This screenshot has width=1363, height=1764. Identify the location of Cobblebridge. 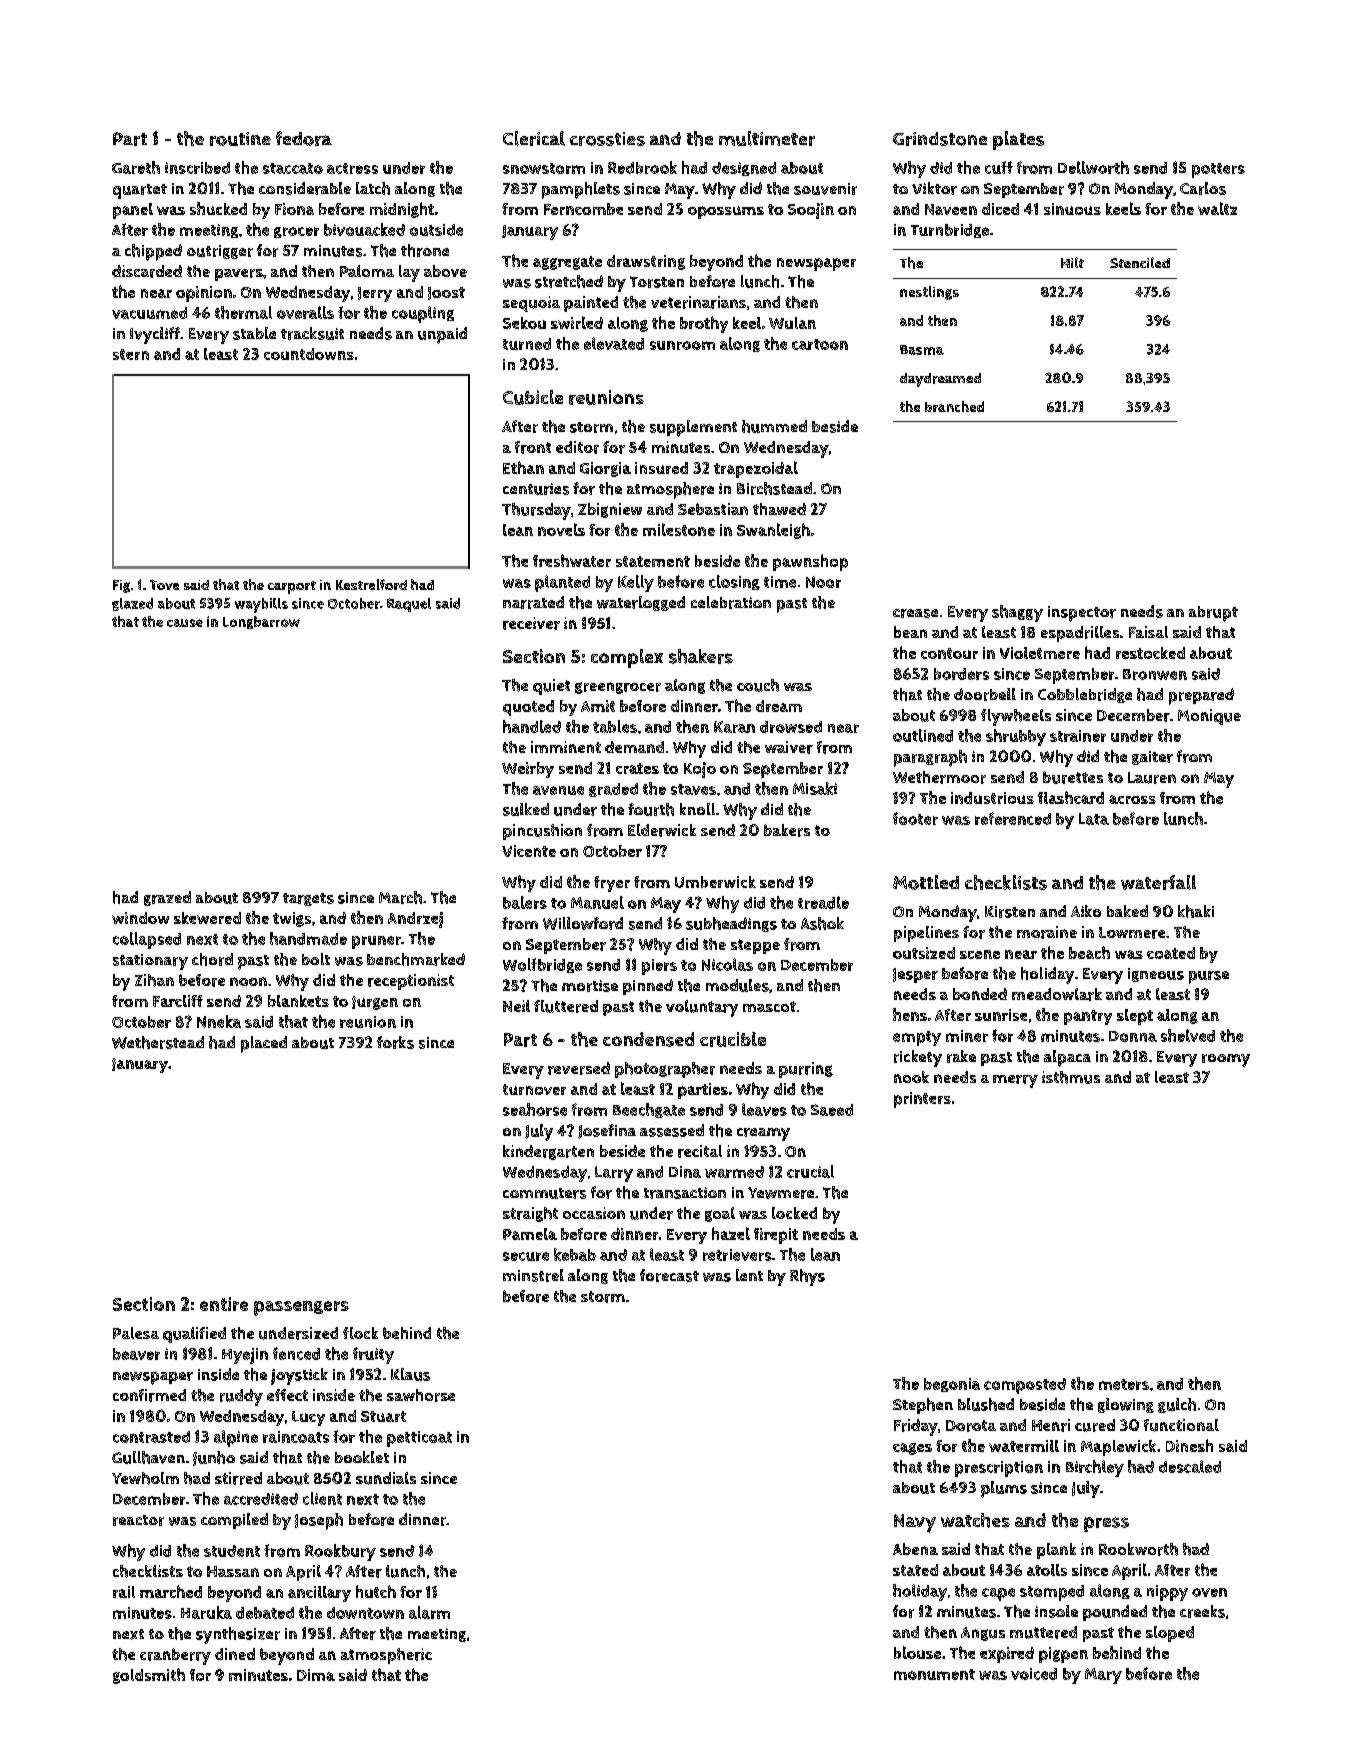
(1085, 695).
